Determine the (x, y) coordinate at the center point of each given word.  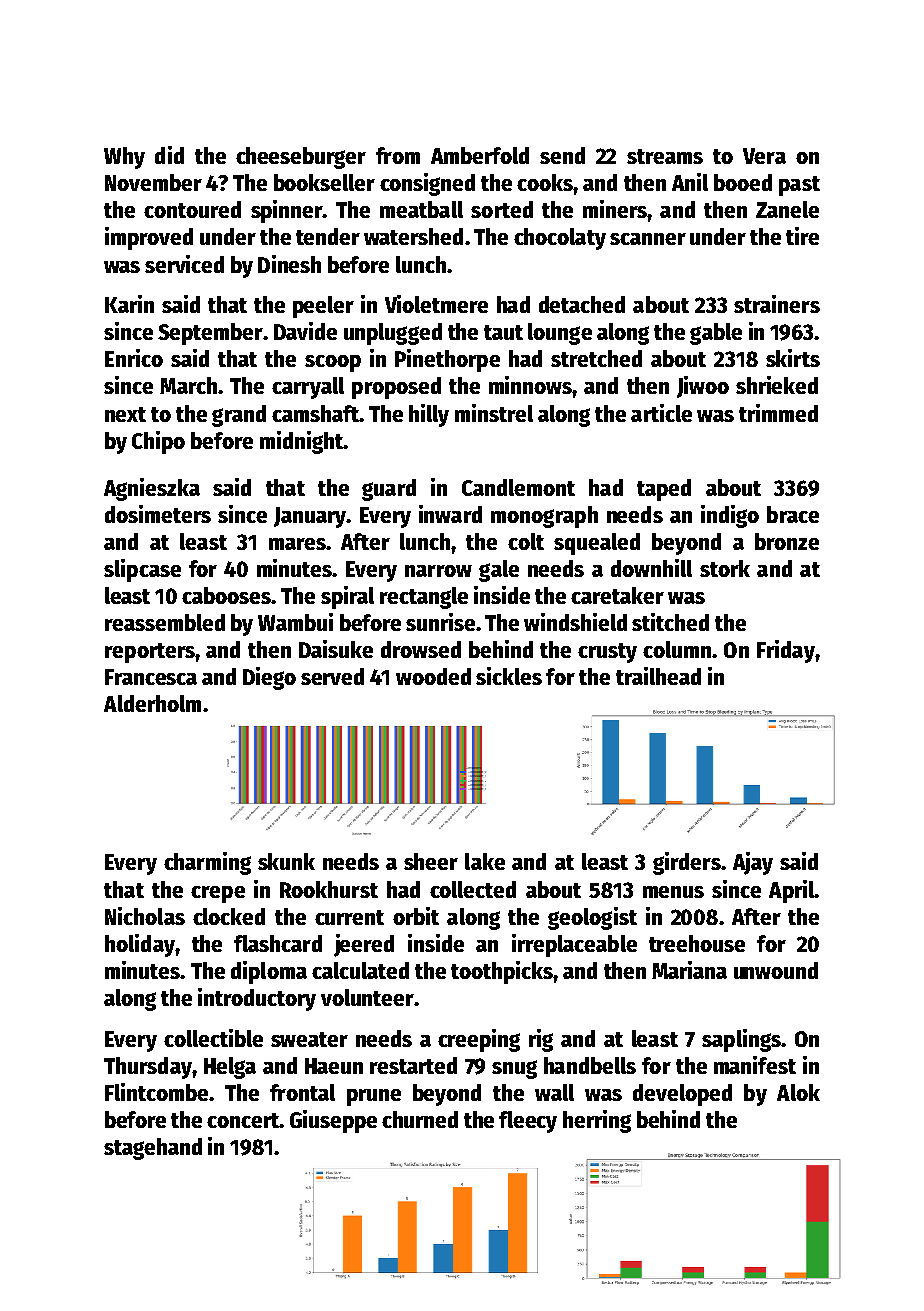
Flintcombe (156, 1092)
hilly (429, 415)
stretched (596, 358)
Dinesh (289, 264)
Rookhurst (329, 889)
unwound (776, 970)
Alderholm (152, 703)
